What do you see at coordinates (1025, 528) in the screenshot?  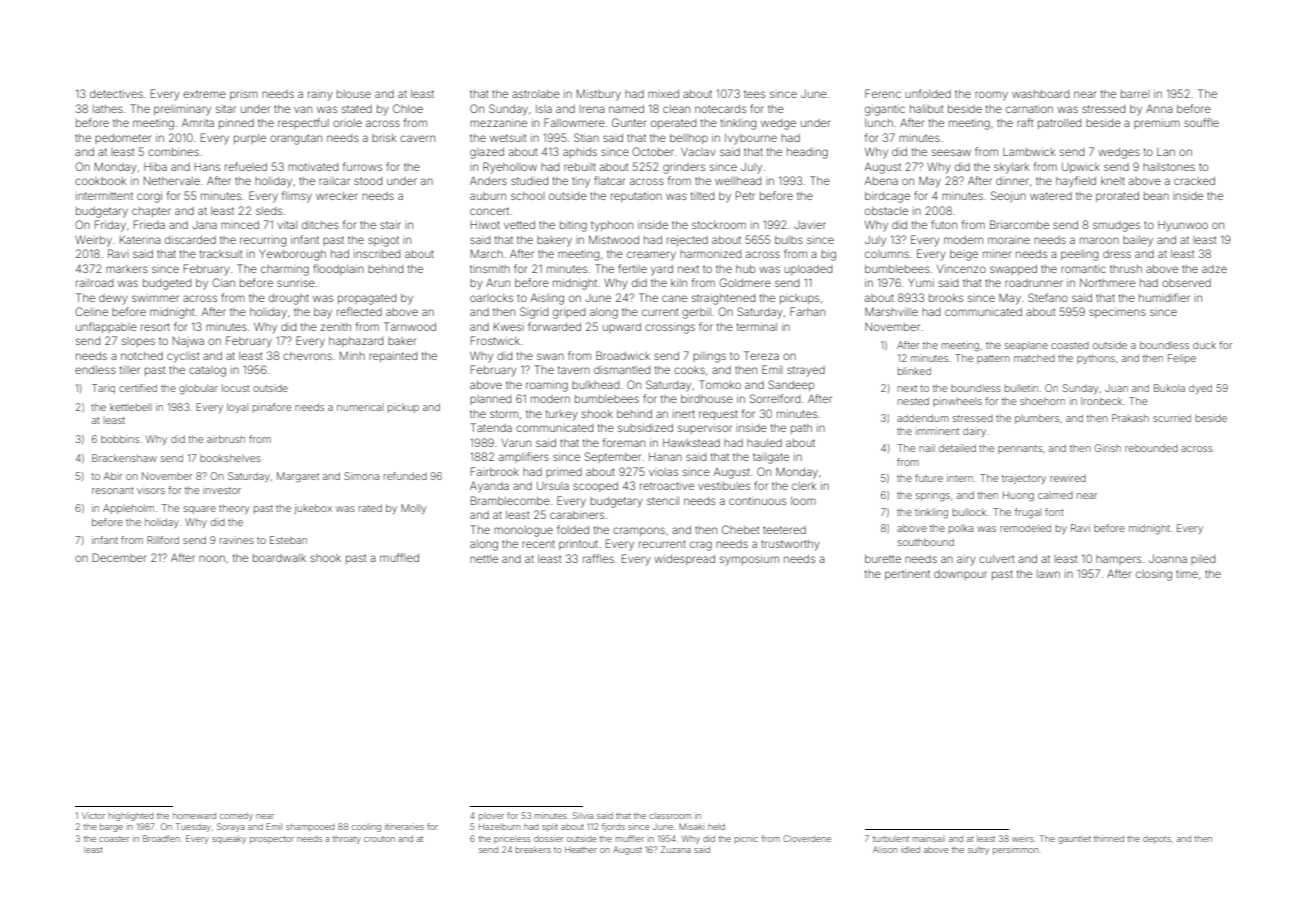 I see `remodeled` at bounding box center [1025, 528].
